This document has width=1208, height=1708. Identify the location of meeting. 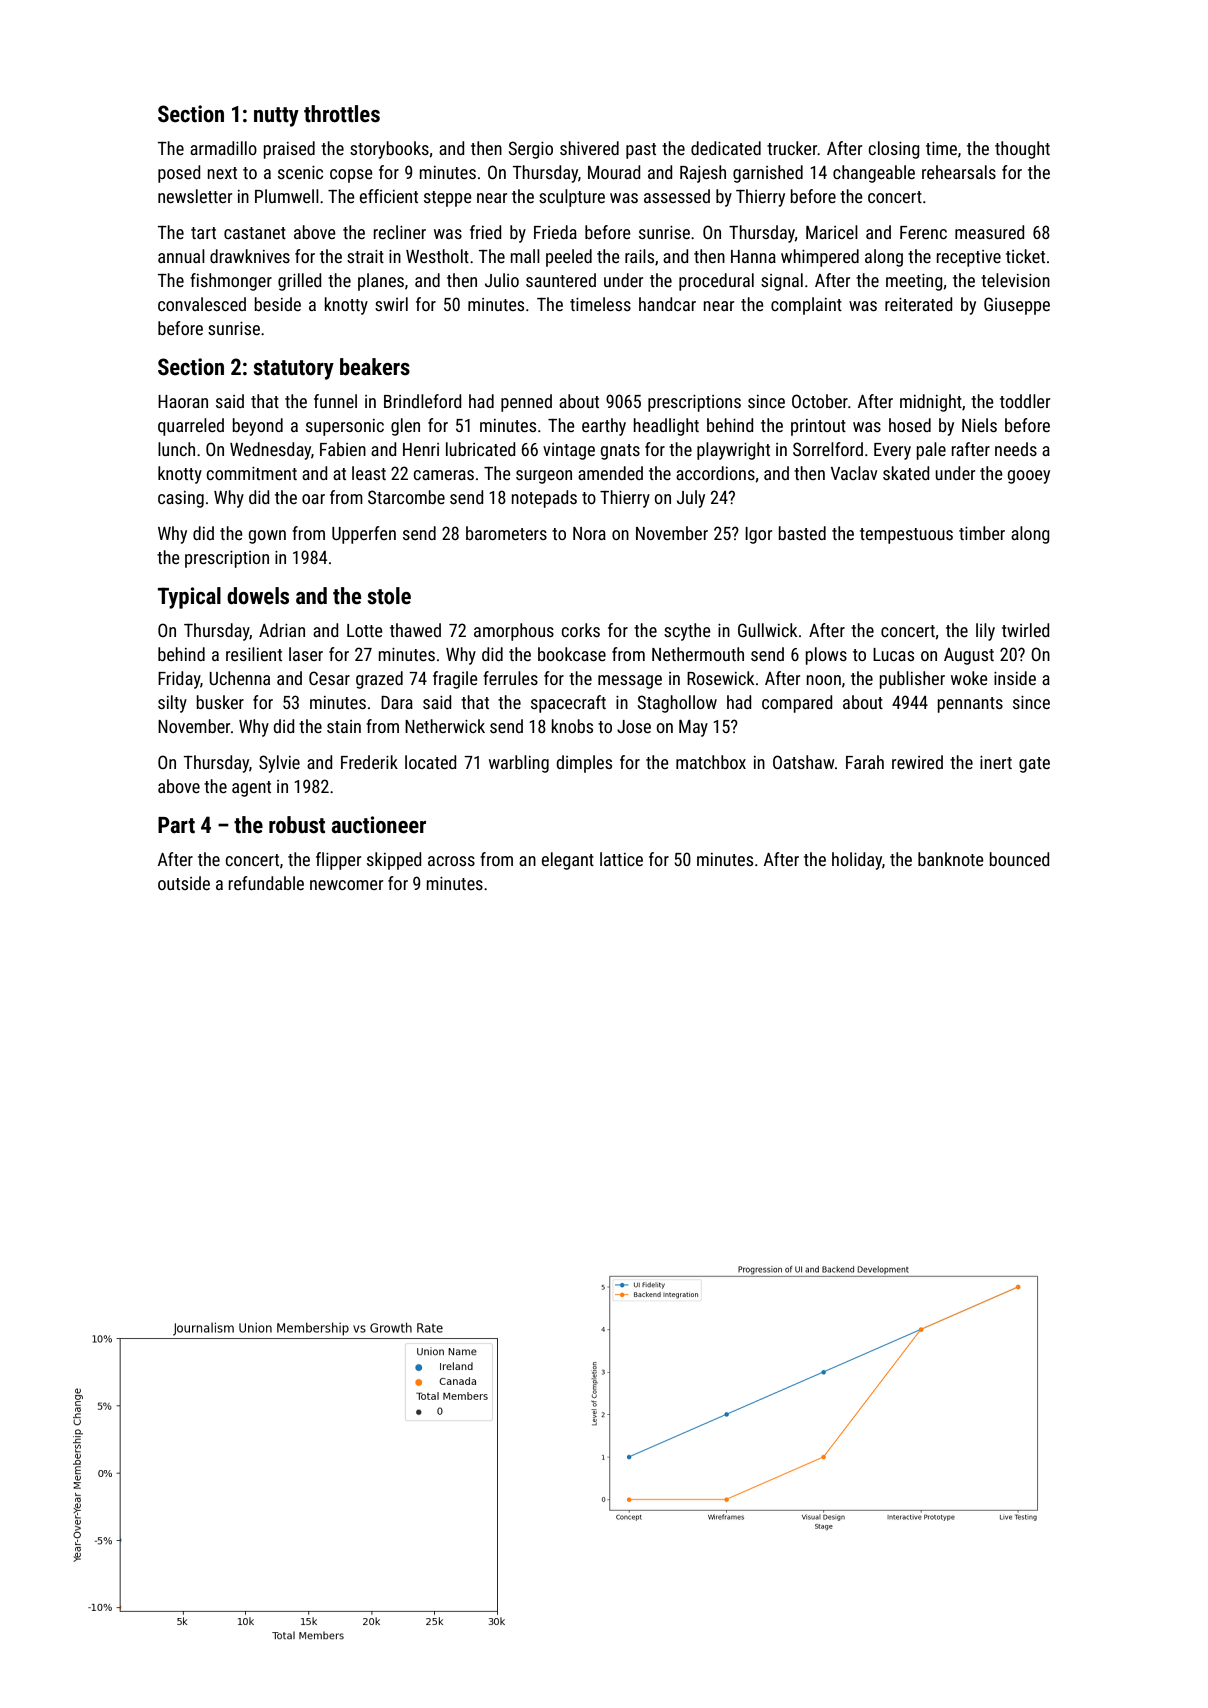
(914, 282).
